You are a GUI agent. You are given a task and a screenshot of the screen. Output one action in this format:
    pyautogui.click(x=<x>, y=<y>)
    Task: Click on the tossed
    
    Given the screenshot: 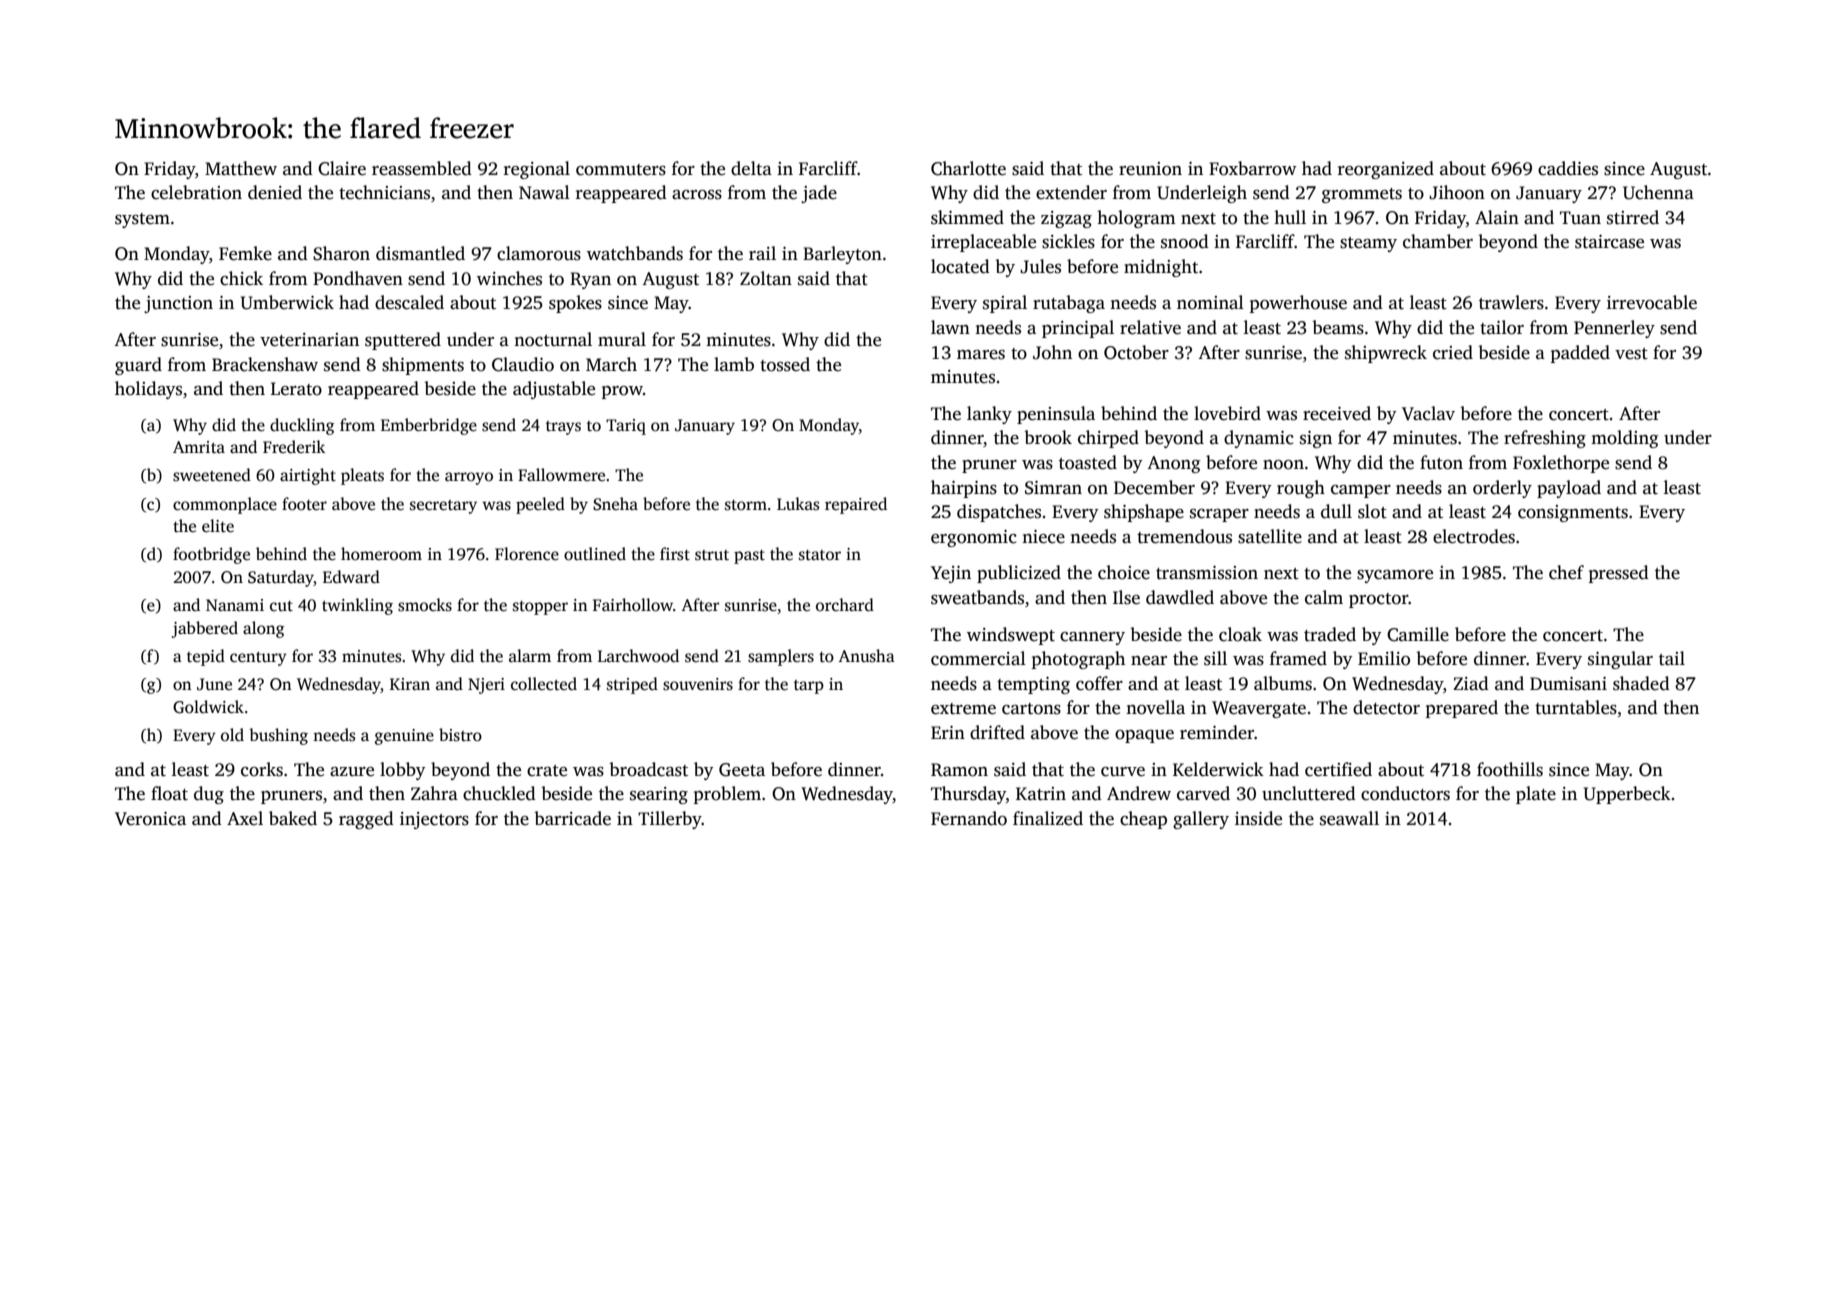 What is the action you would take?
    pyautogui.click(x=785, y=364)
